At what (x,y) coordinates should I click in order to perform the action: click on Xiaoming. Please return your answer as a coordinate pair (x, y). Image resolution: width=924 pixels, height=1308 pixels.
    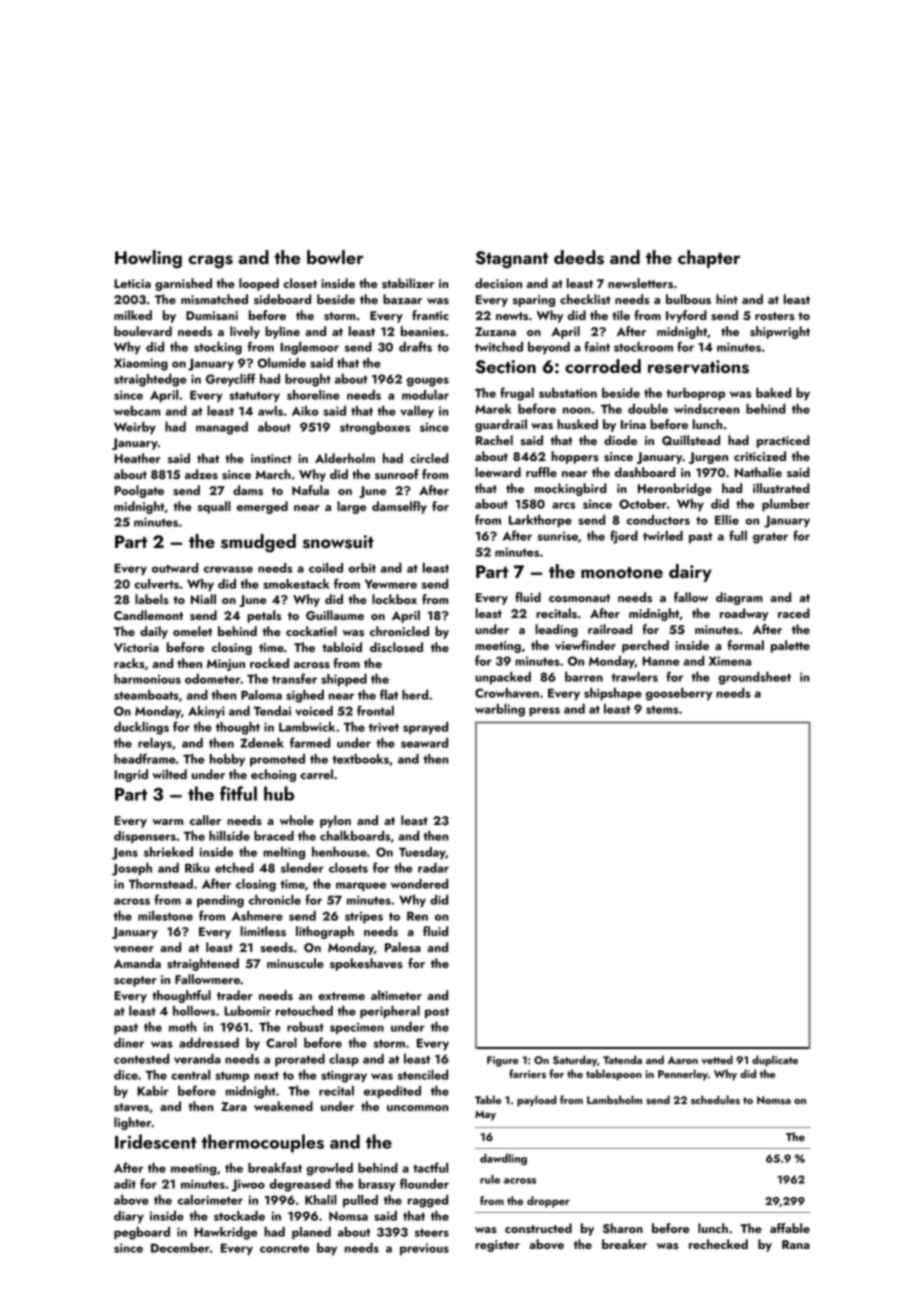
    Looking at the image, I should click on (141, 364).
